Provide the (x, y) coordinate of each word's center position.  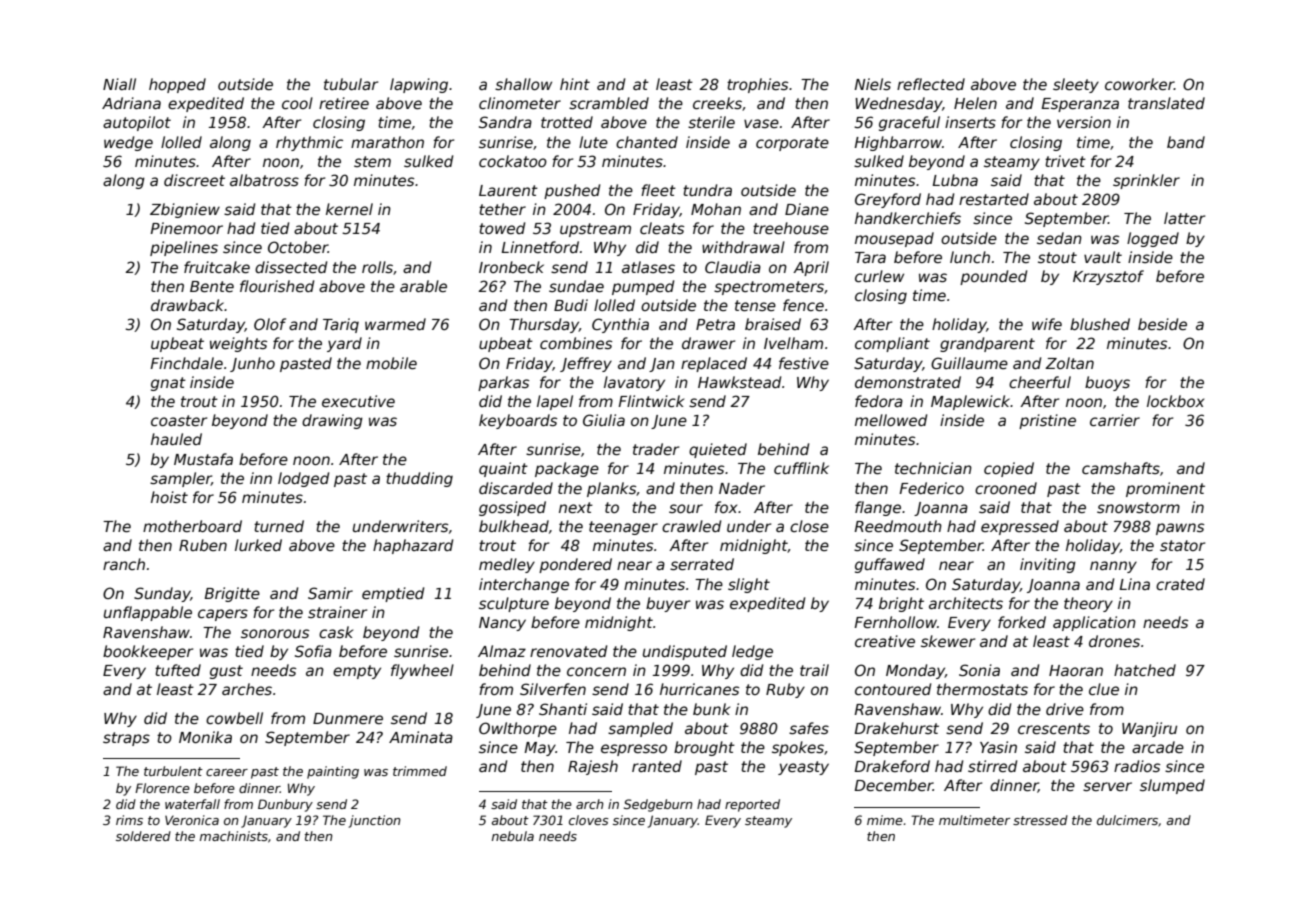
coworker (1139, 84)
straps (126, 739)
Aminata (421, 737)
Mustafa (203, 459)
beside (1162, 324)
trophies (757, 85)
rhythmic (309, 143)
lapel (555, 402)
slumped (1172, 786)
